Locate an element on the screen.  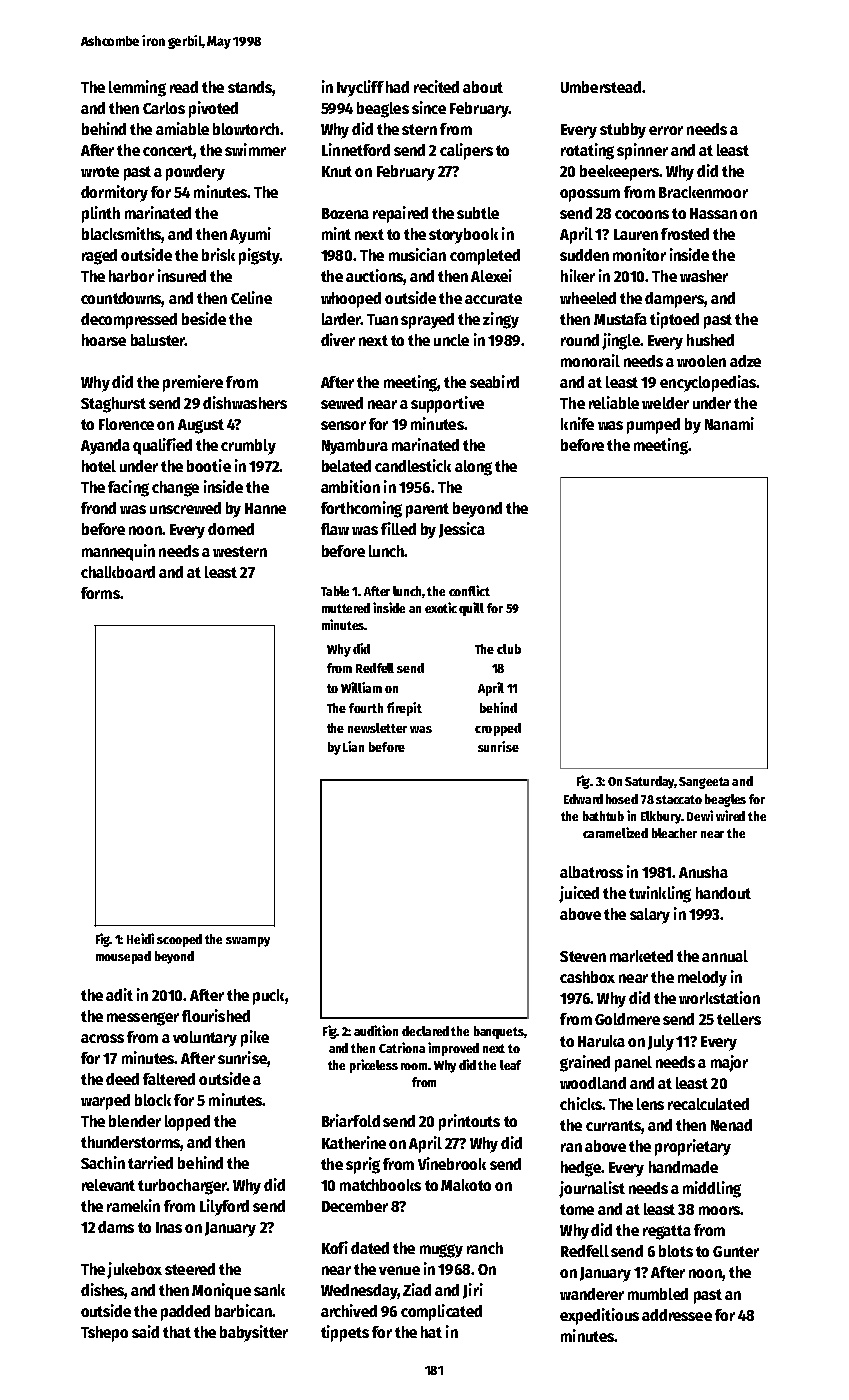
hedge is located at coordinates (581, 1169).
